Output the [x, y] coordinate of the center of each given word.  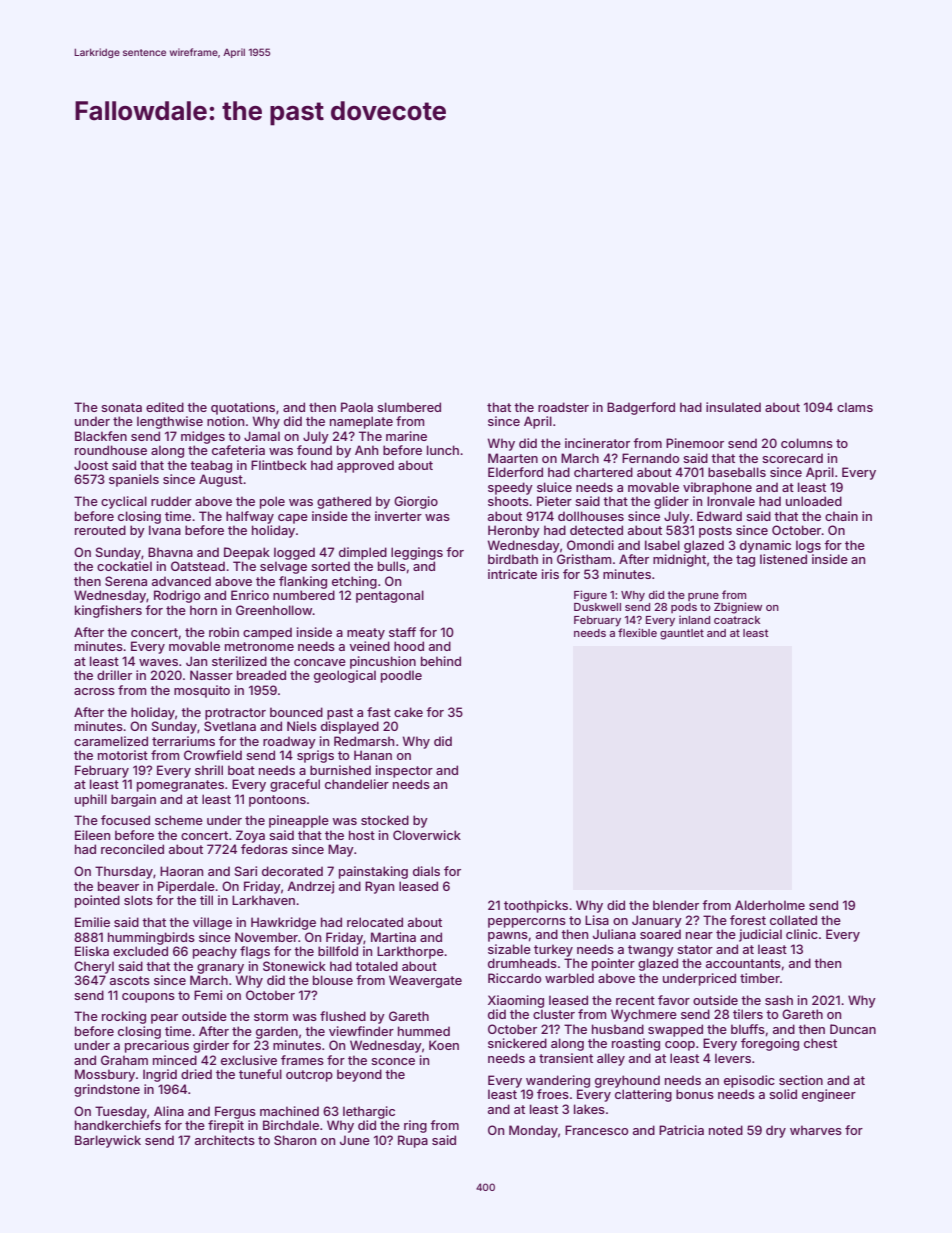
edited [165, 407]
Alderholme [770, 905]
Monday [533, 1131]
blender [676, 905]
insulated [733, 407]
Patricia [681, 1130]
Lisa [597, 920]
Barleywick [108, 1141]
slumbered [409, 407]
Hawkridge [283, 923]
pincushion [383, 662]
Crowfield [213, 755]
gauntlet [682, 634]
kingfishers [108, 611]
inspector [404, 771]
